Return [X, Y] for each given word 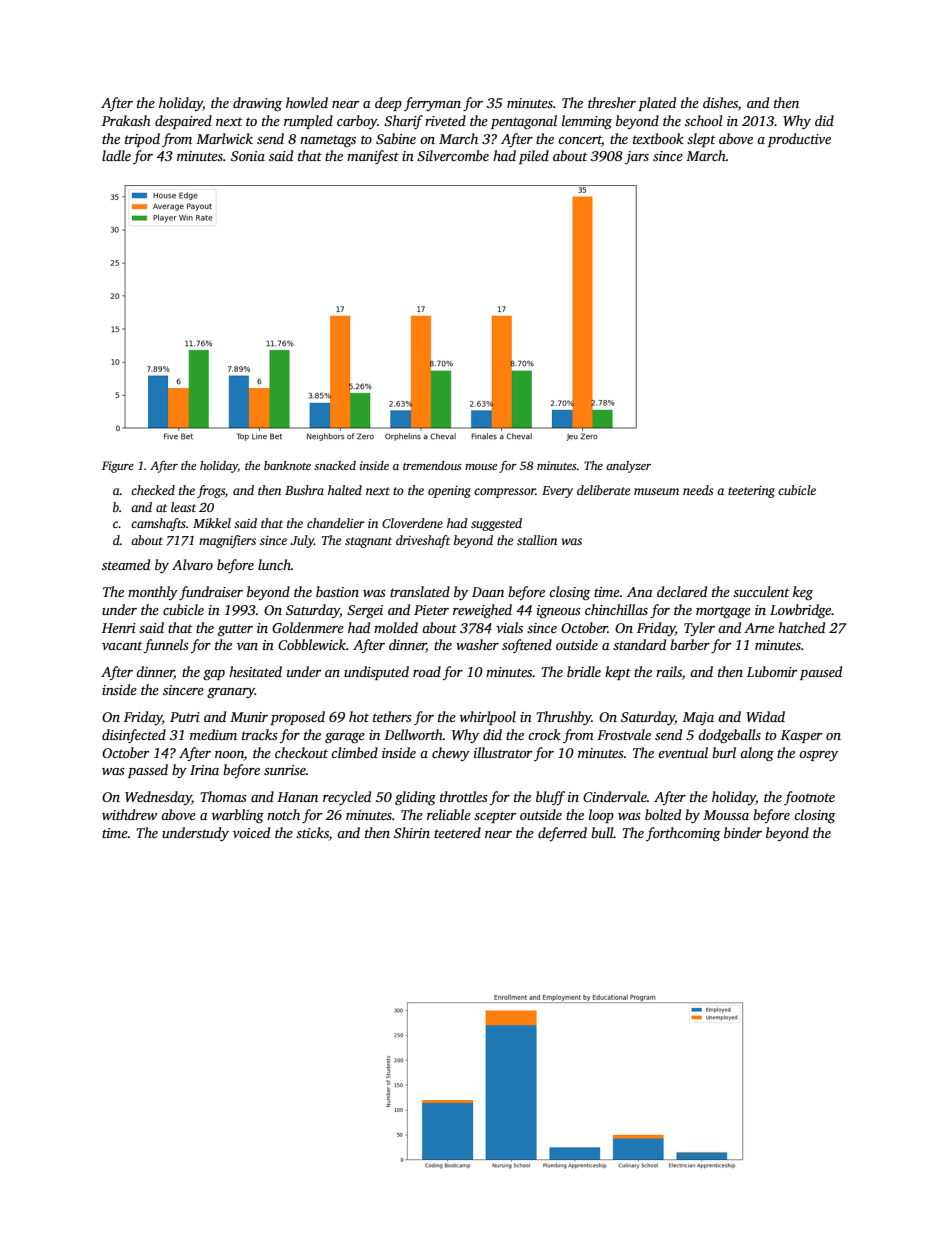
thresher [612, 102]
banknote [287, 465]
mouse [481, 467]
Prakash [126, 120]
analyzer [628, 467]
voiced [251, 832]
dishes [720, 102]
